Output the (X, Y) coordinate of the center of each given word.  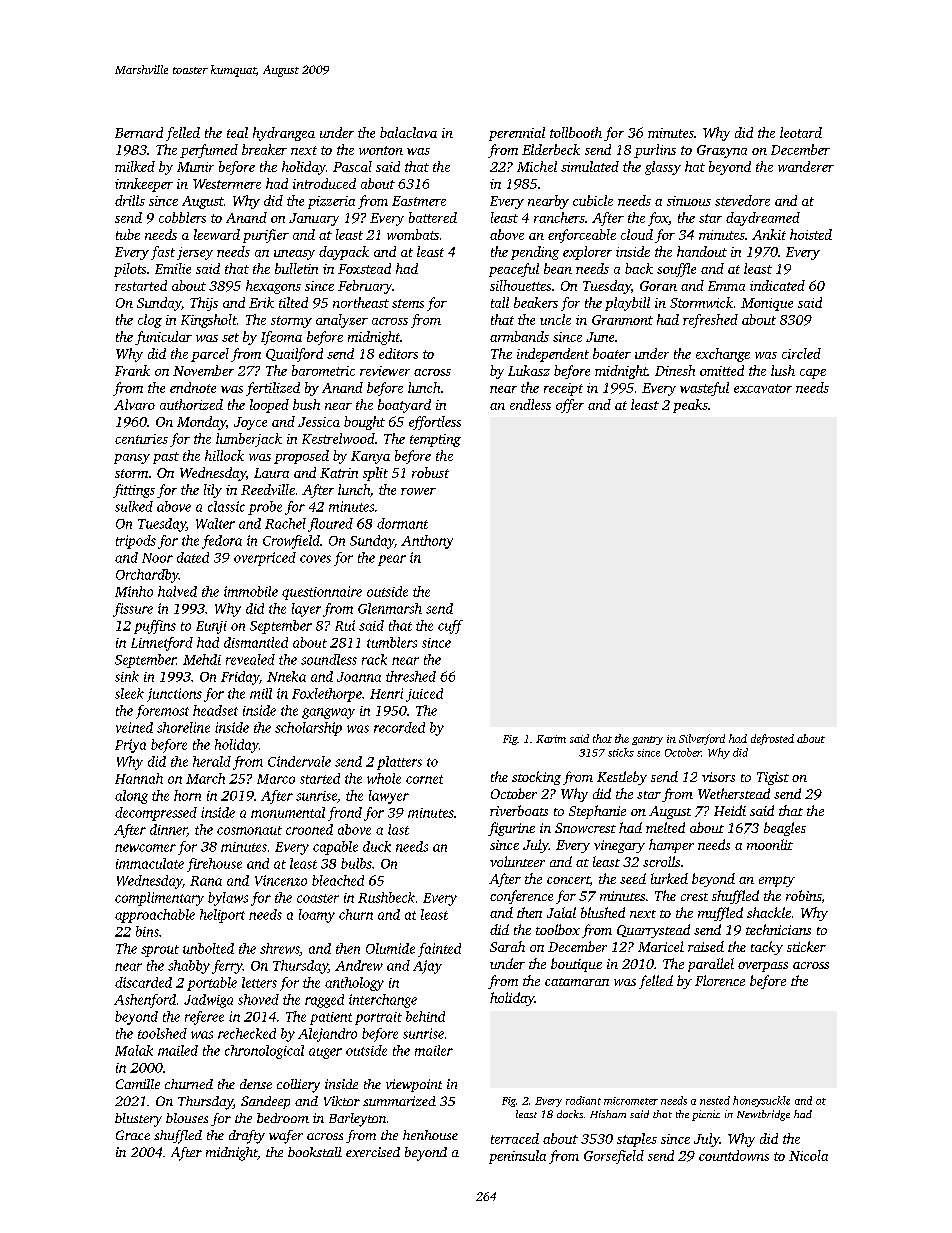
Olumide (390, 948)
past (166, 458)
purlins (655, 151)
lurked (669, 878)
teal (237, 132)
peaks (690, 406)
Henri (386, 693)
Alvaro (134, 404)
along (131, 797)
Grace (133, 1135)
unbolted (208, 948)
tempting (435, 440)
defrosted (772, 739)
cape (813, 374)
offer (570, 406)
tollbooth (576, 132)
